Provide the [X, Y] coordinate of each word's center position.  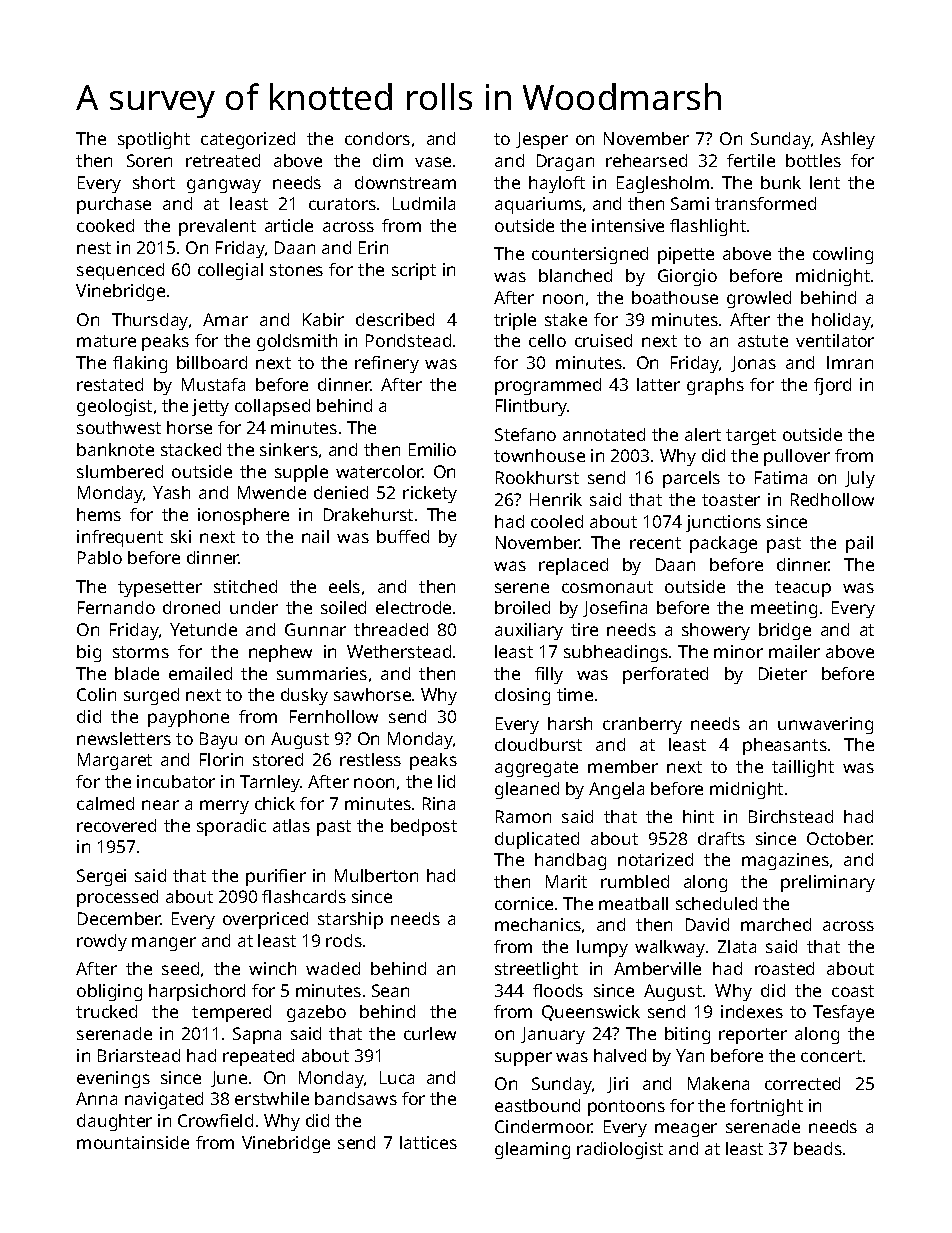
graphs [715, 386]
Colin [96, 694]
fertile [751, 160]
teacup [803, 589]
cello [547, 340]
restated [110, 384]
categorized [248, 140]
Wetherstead [399, 651]
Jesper [542, 140]
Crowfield [215, 1120]
